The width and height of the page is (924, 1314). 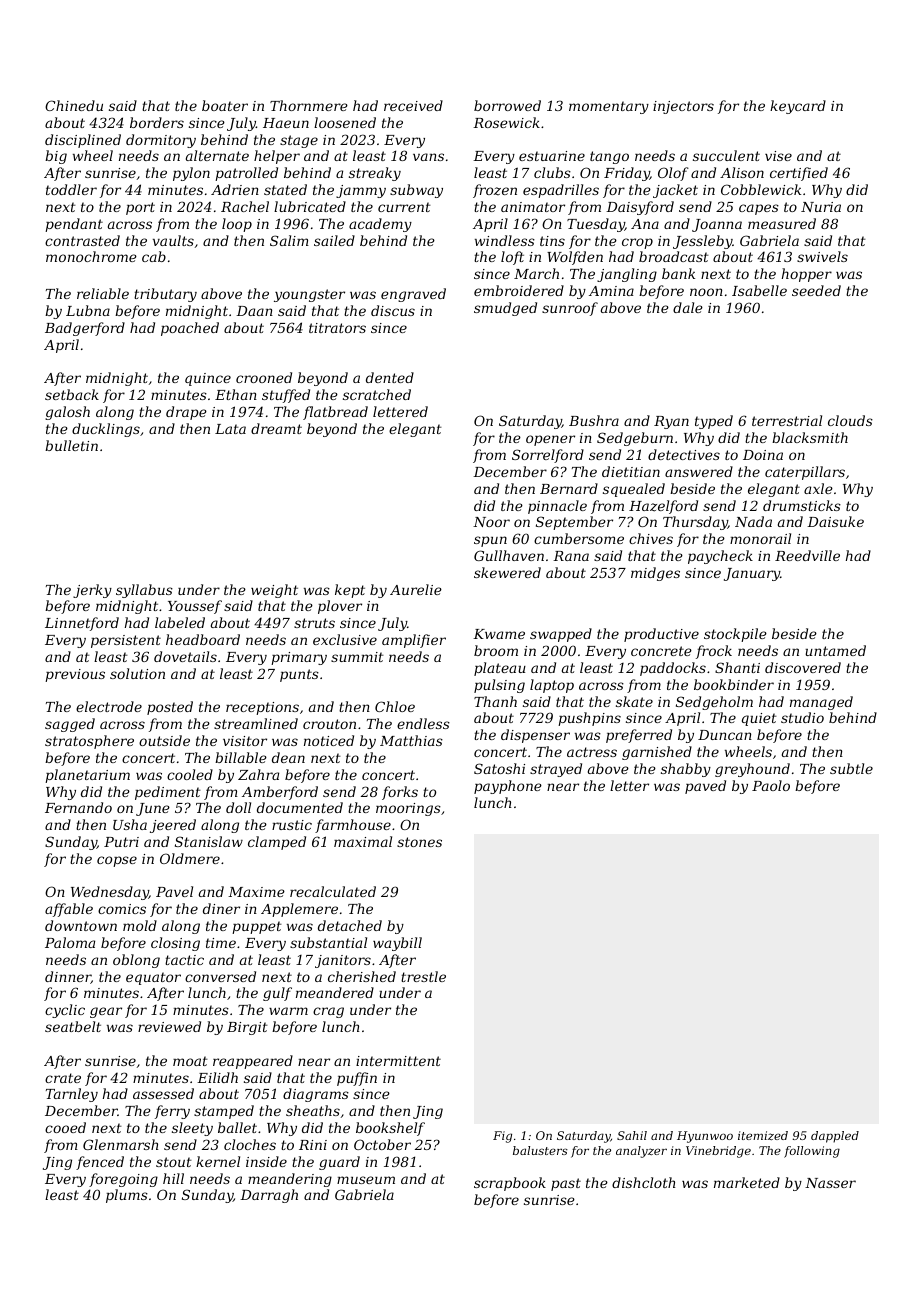 What do you see at coordinates (74, 105) in the page?
I see `Chinedu` at bounding box center [74, 105].
